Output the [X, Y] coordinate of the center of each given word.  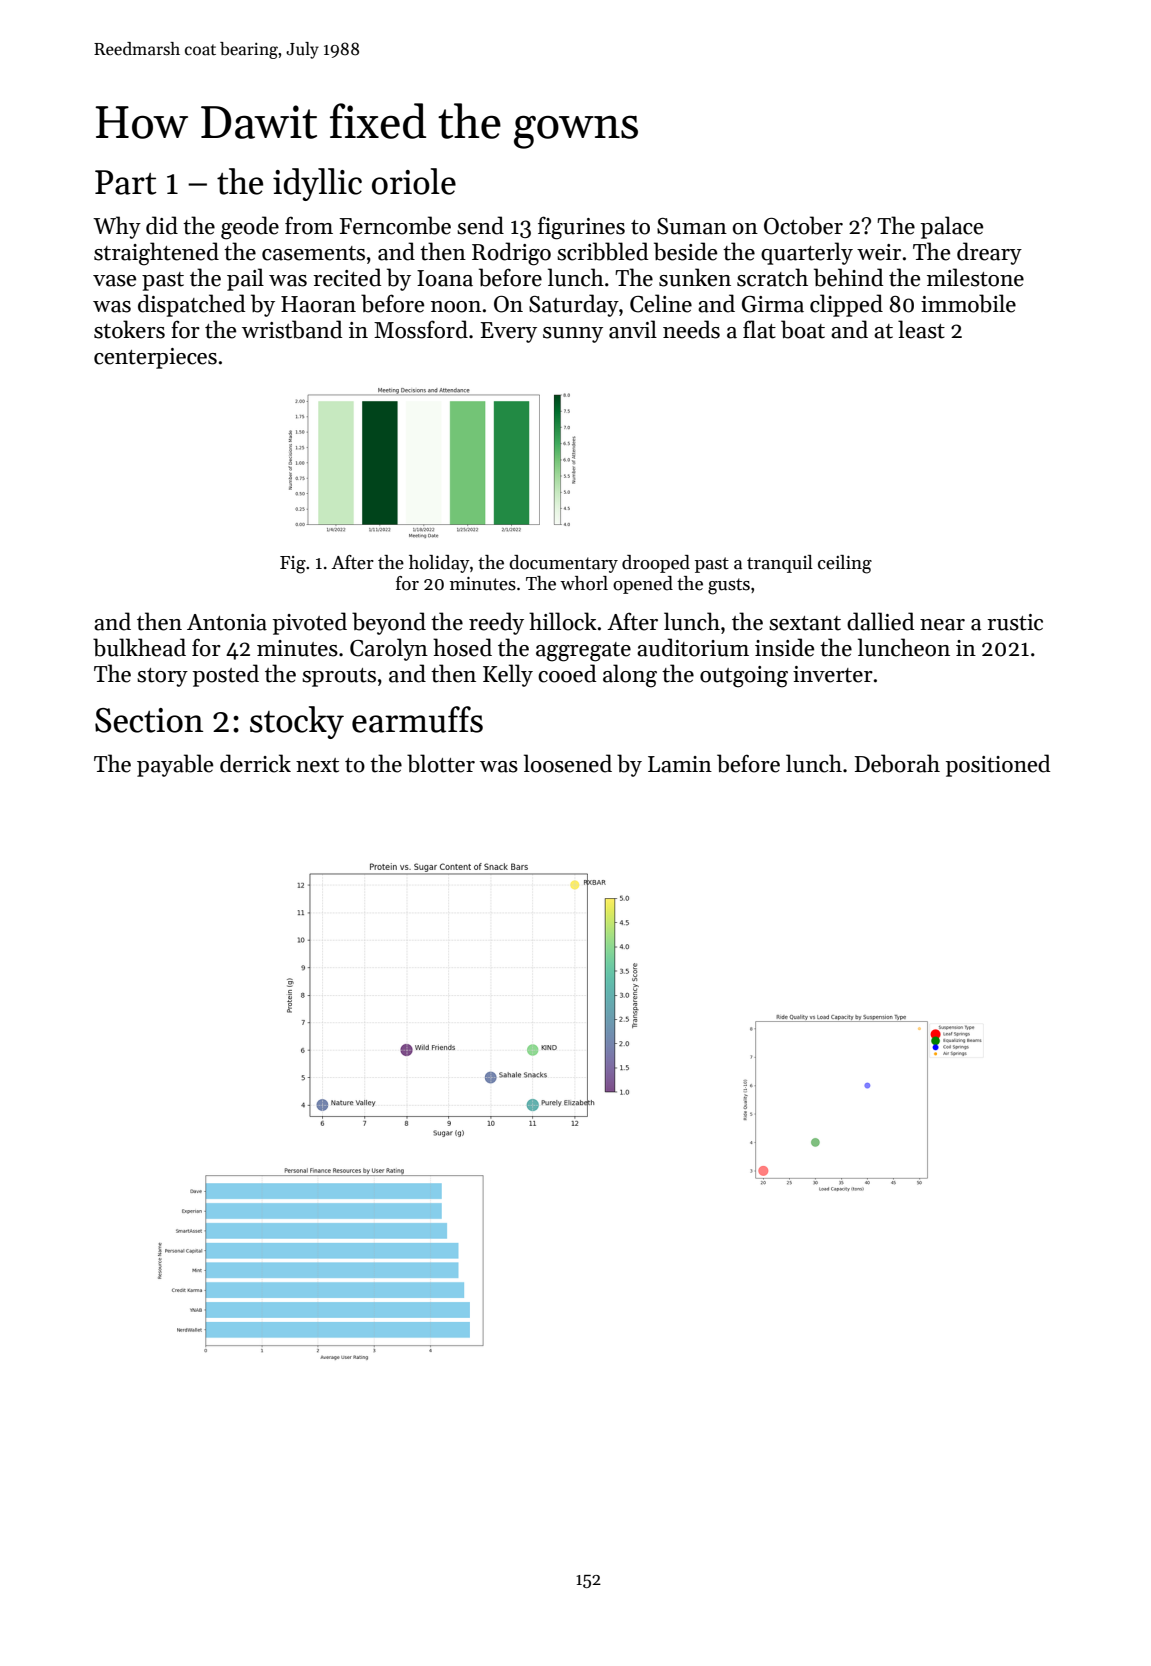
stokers [129, 329]
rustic [1015, 622]
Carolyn [389, 649]
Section [149, 720]
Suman [692, 226]
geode [250, 228]
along [630, 676]
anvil [633, 329]
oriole [414, 181]
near [942, 625]
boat [803, 329]
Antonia [227, 622]
